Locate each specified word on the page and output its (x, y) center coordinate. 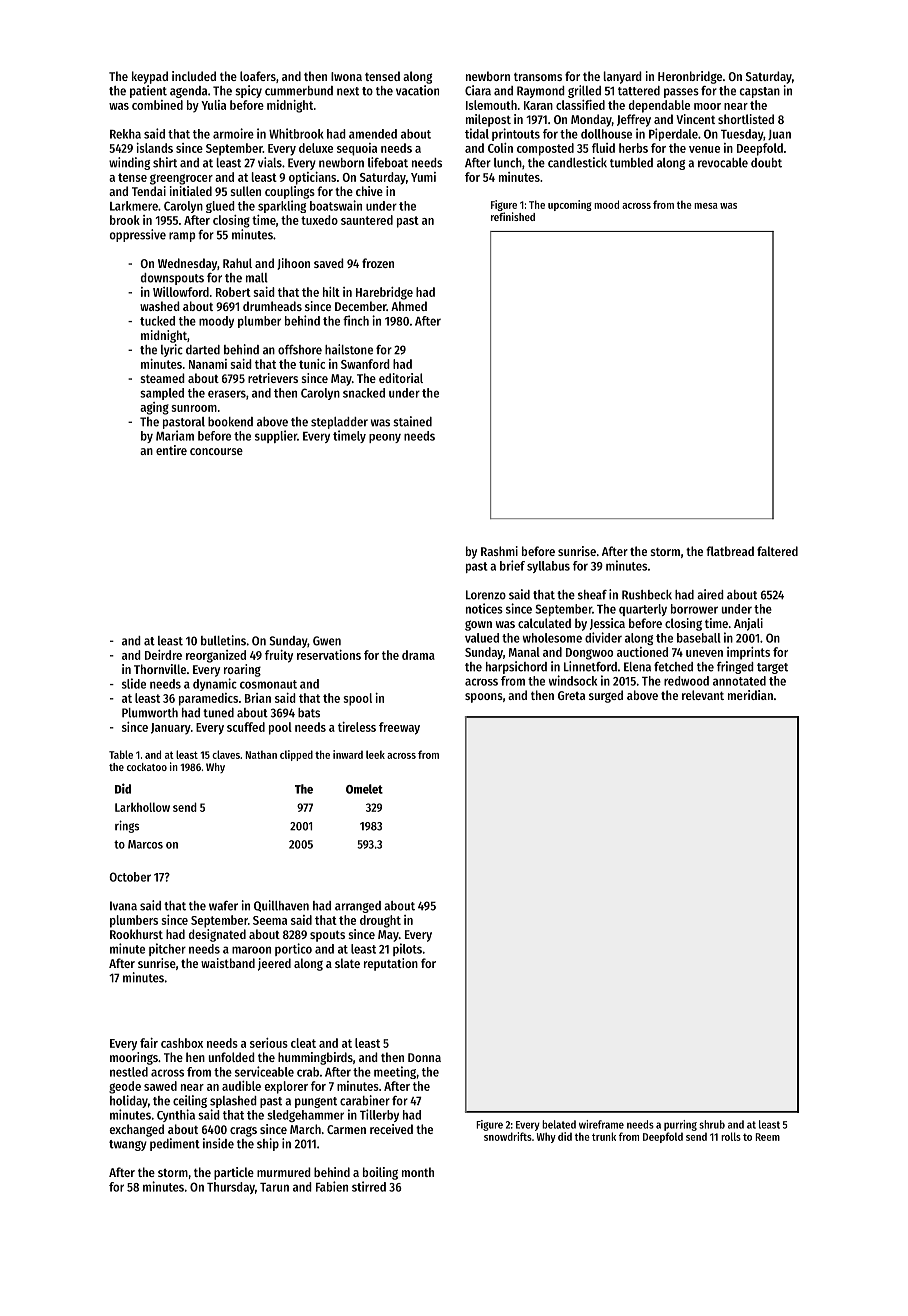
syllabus (548, 567)
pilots (407, 949)
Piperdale (673, 134)
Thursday (231, 1188)
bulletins (223, 640)
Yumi (423, 177)
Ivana (123, 906)
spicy (248, 91)
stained (412, 421)
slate (347, 963)
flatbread (730, 551)
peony (385, 438)
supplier (276, 436)
